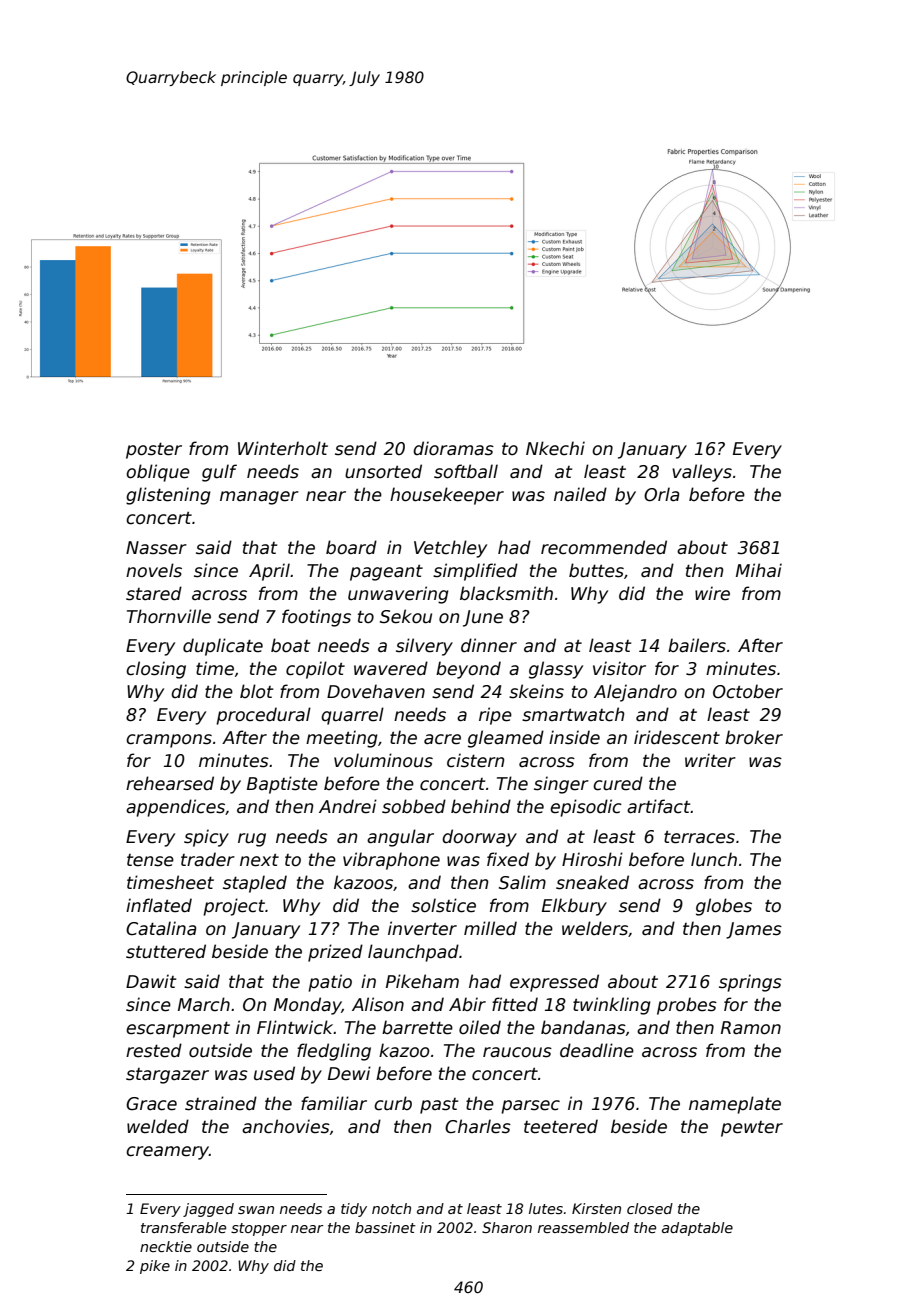 The width and height of the image is (908, 1316). What do you see at coordinates (453, 448) in the image?
I see `dioramas` at bounding box center [453, 448].
